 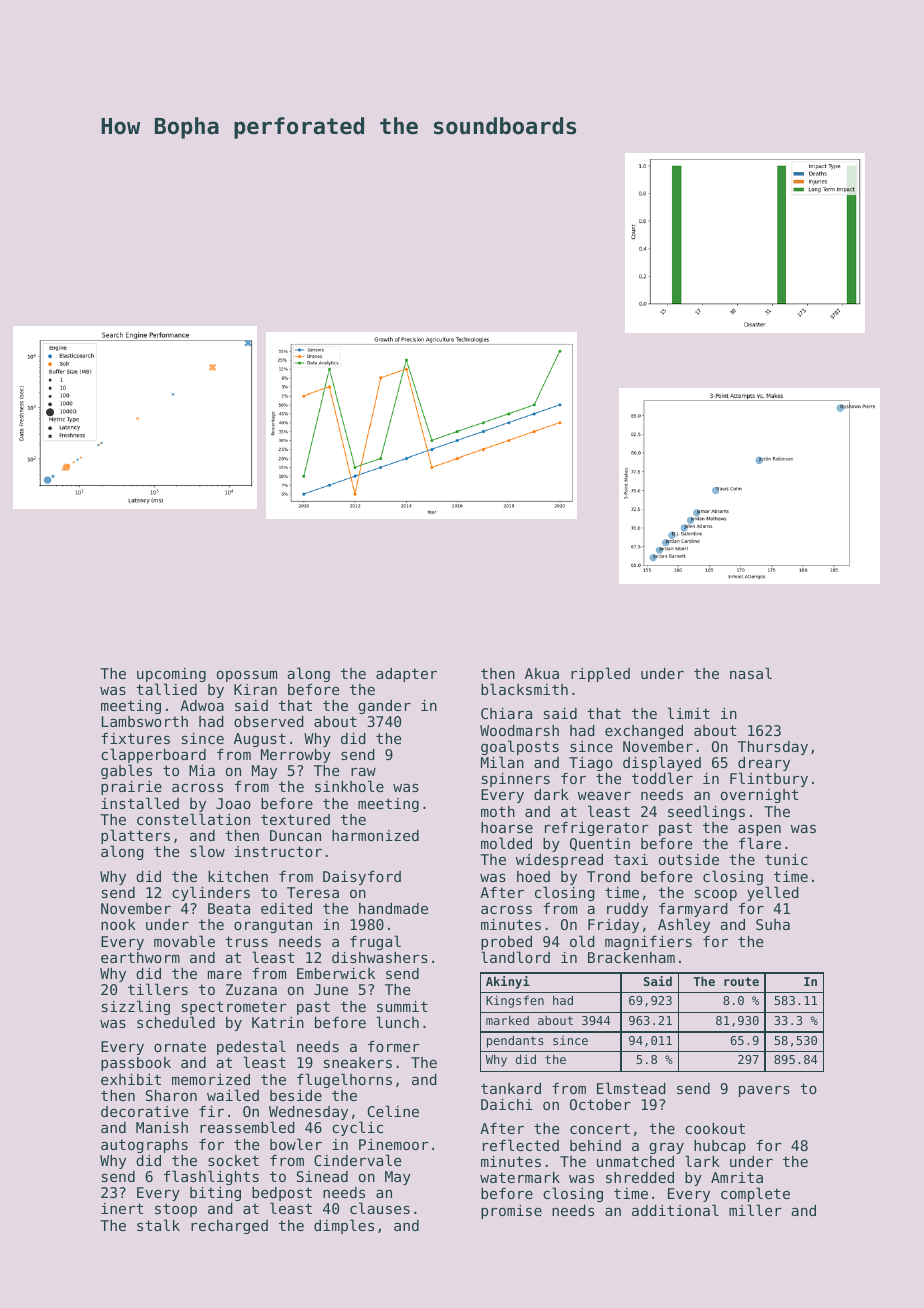 I want to click on promise, so click(x=511, y=1212).
